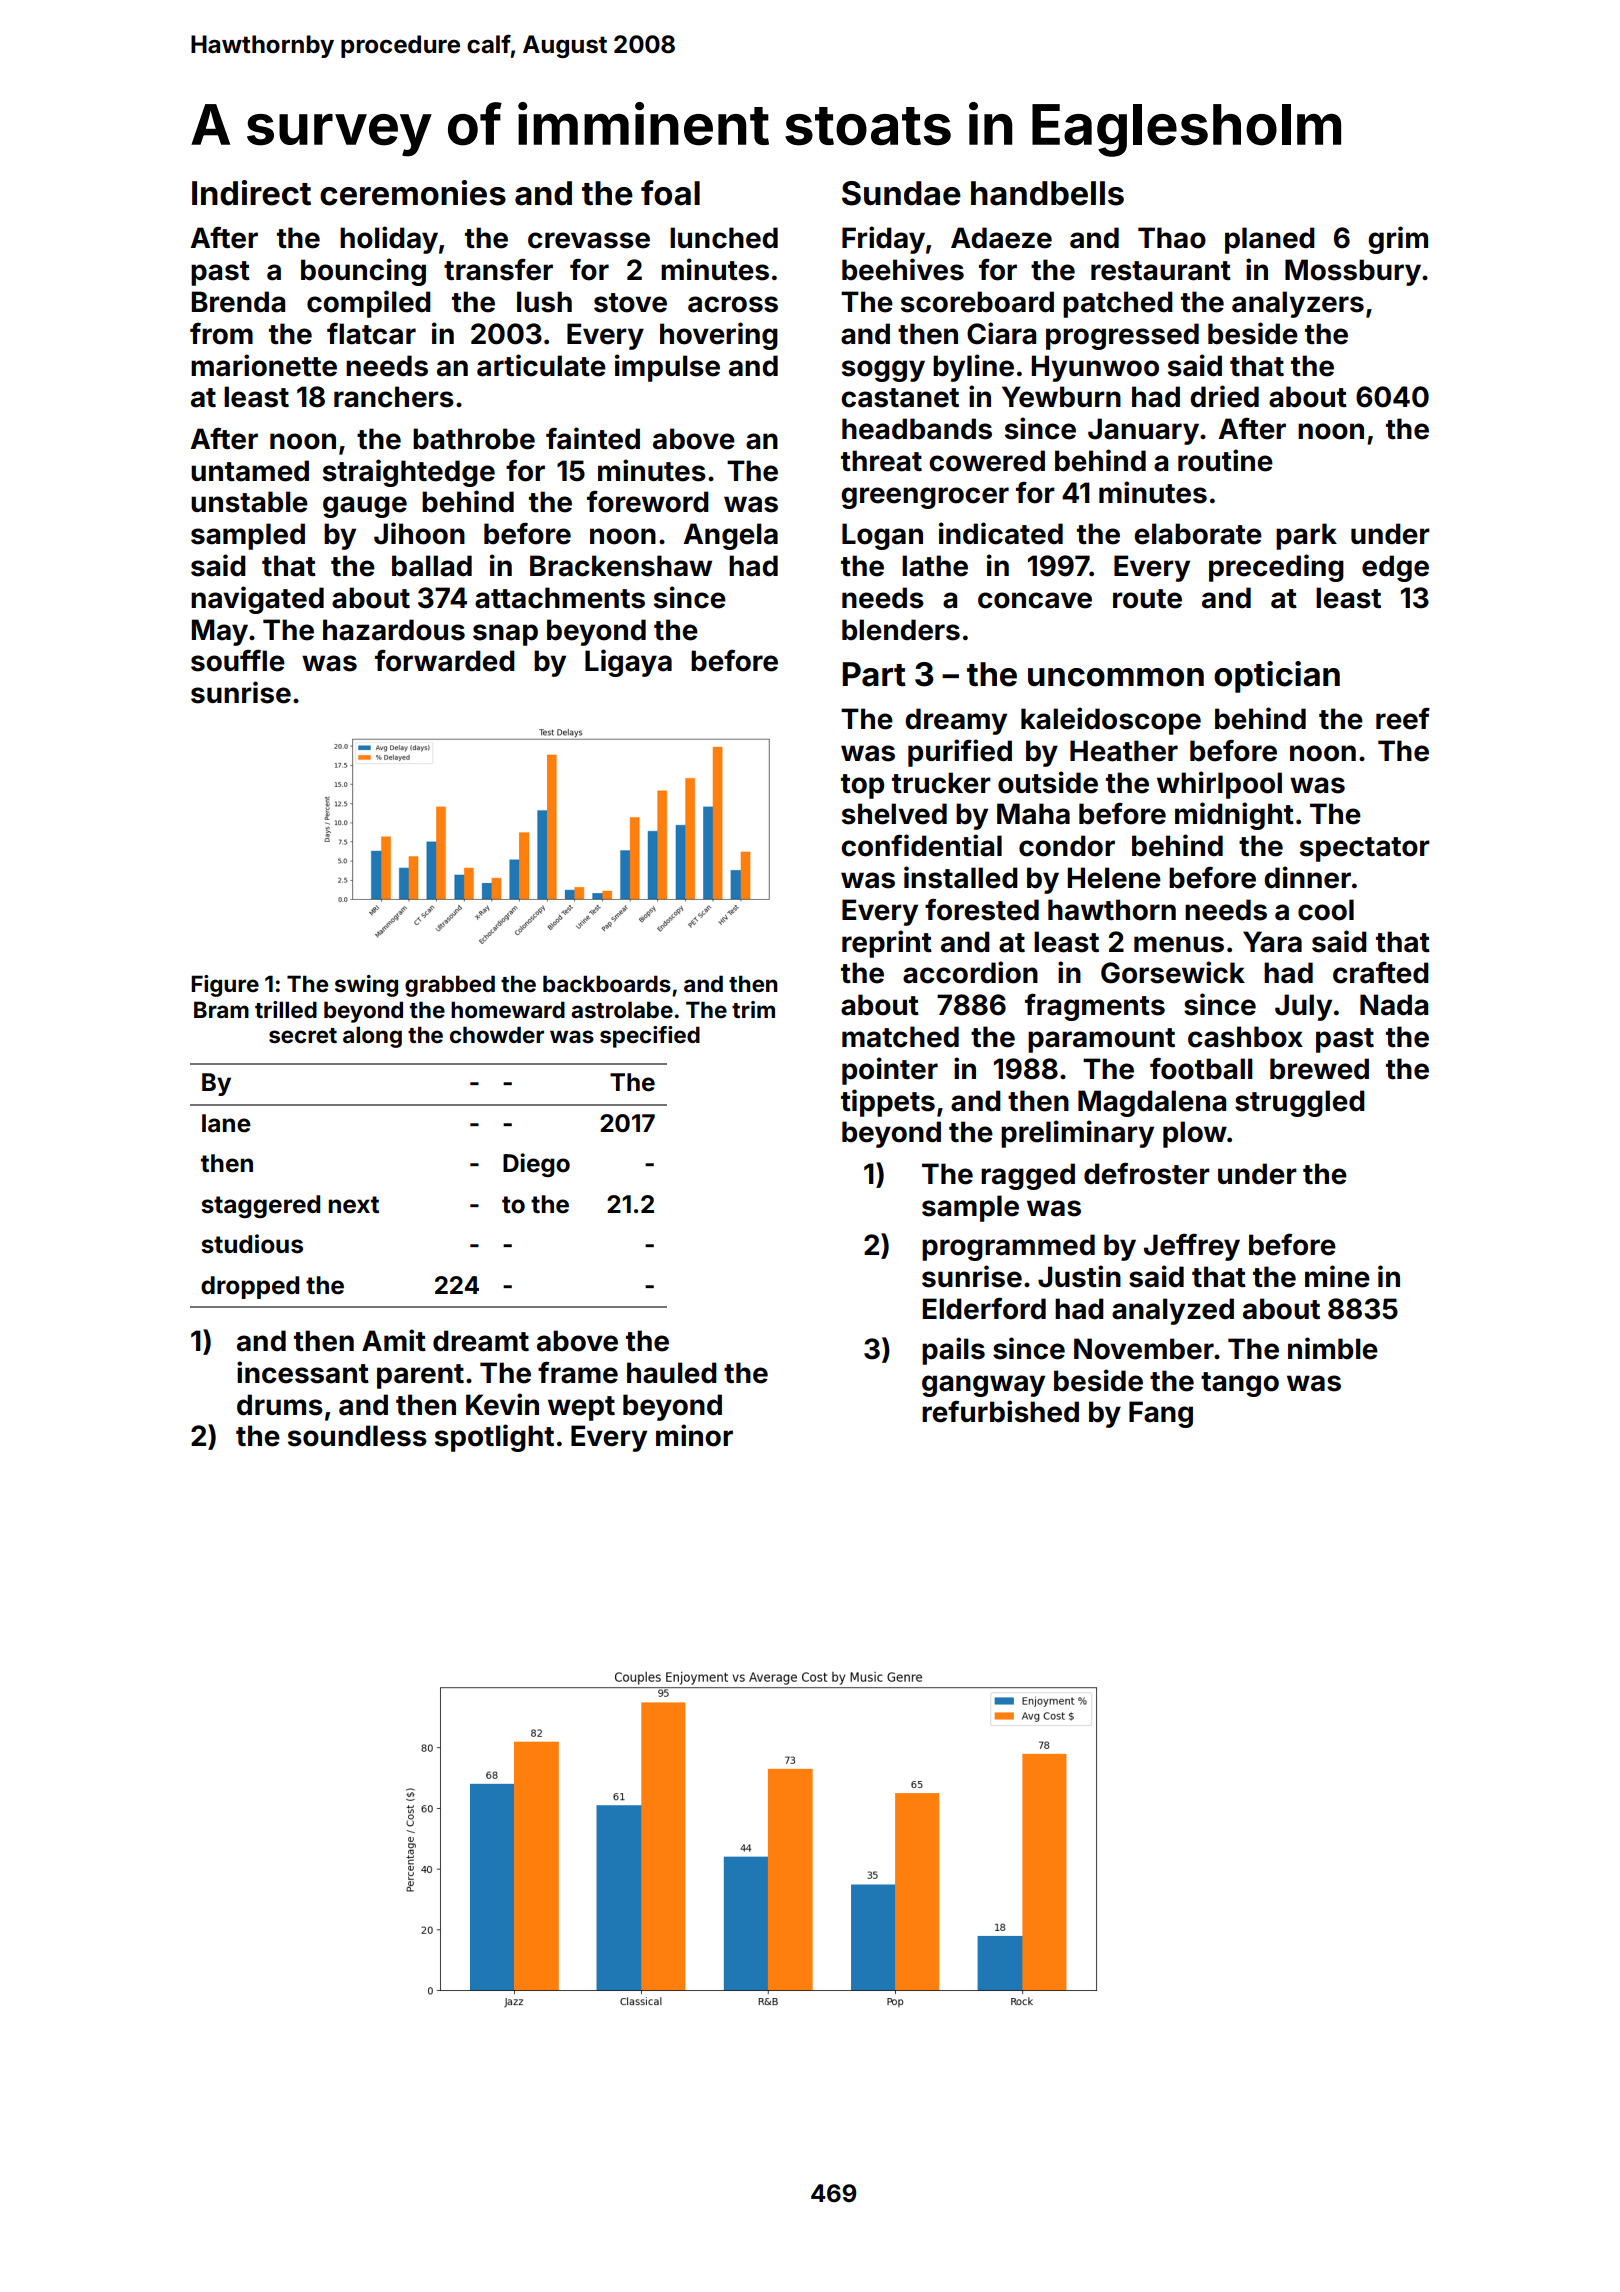 The height and width of the page is (2292, 1620). I want to click on Magdalena, so click(1152, 1103).
